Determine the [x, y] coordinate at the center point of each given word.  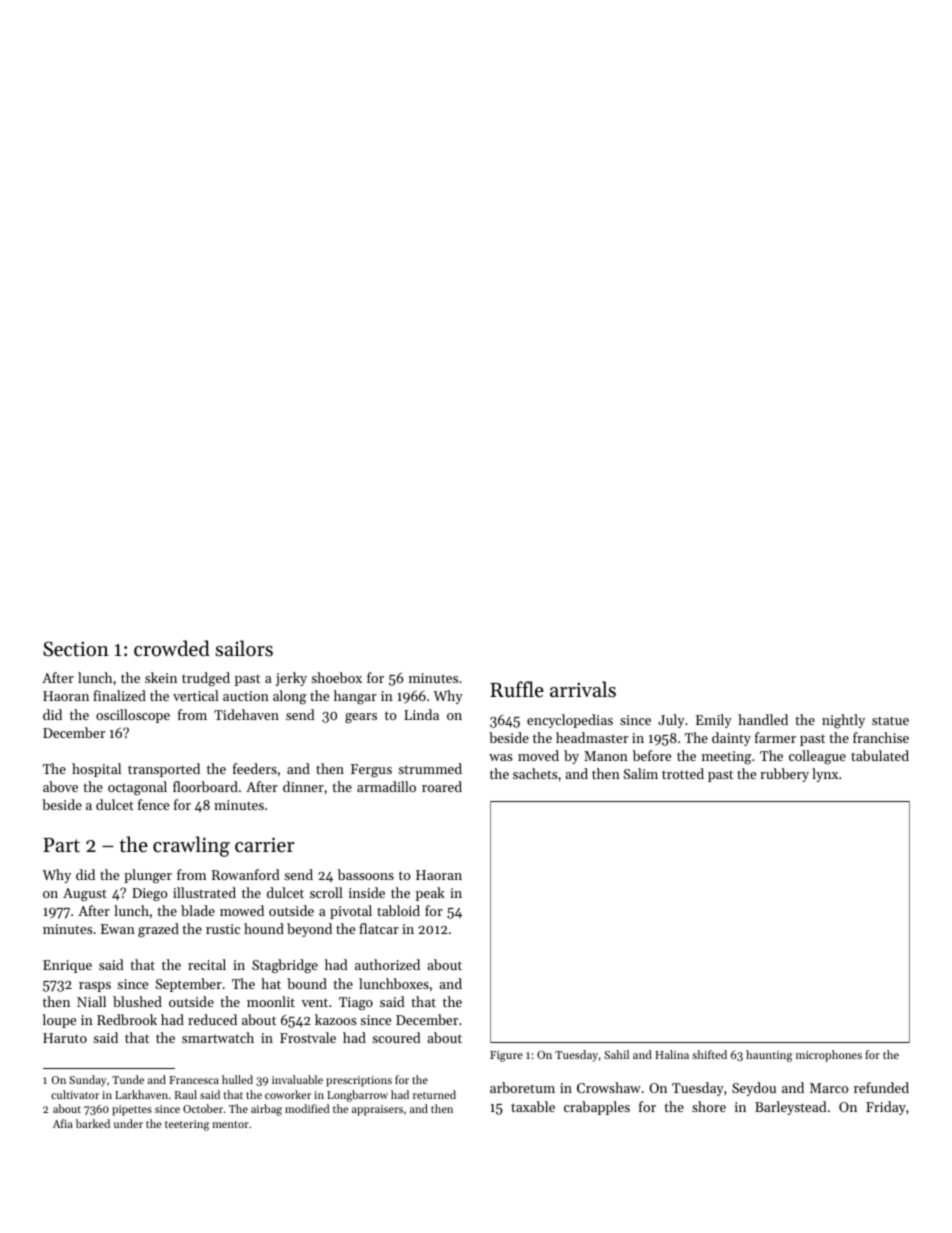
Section [76, 649]
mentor [230, 1124]
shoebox [336, 677]
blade [198, 910]
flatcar [379, 928]
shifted [709, 1054]
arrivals [583, 689]
